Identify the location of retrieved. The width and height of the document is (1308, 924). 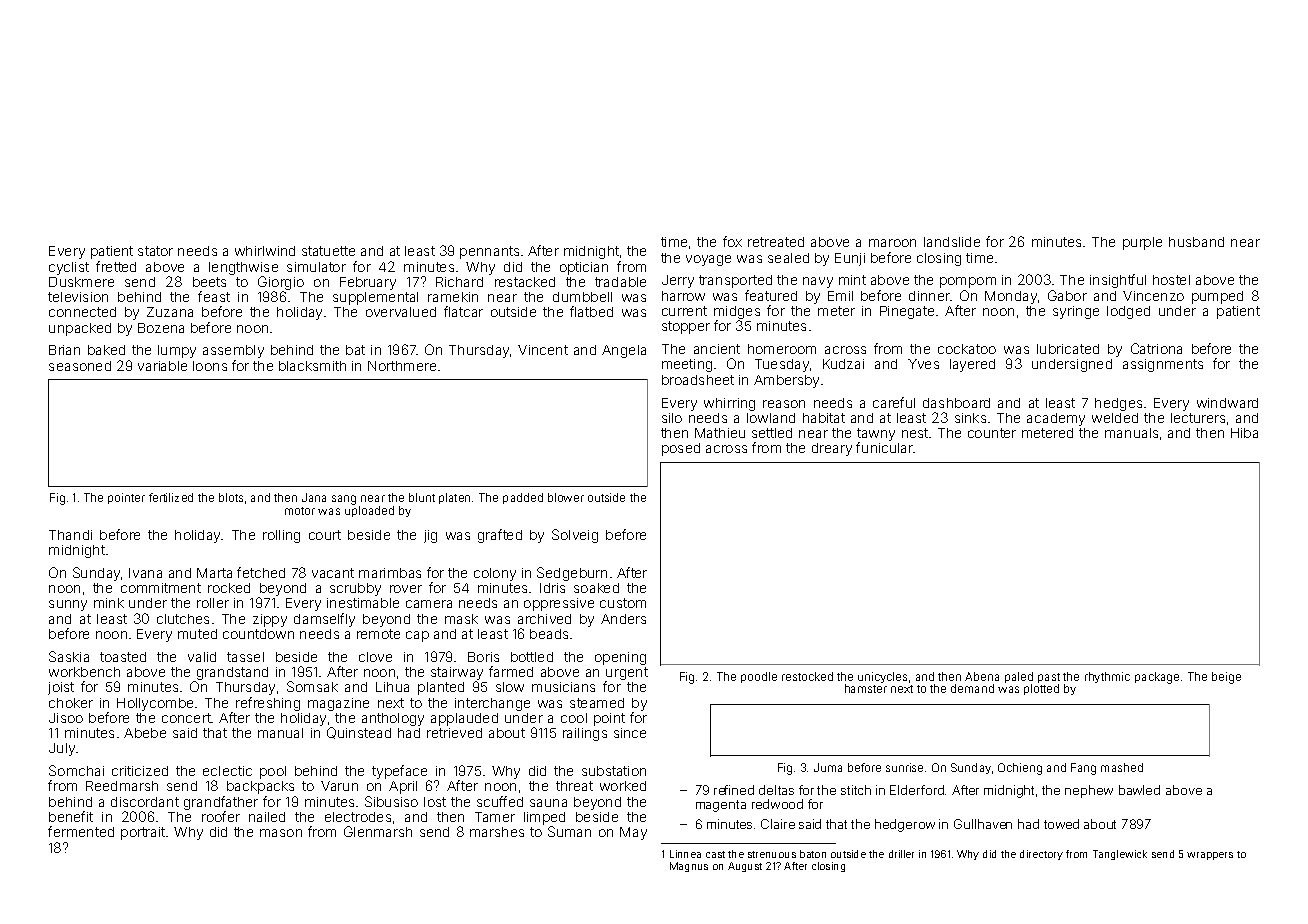
(454, 733).
